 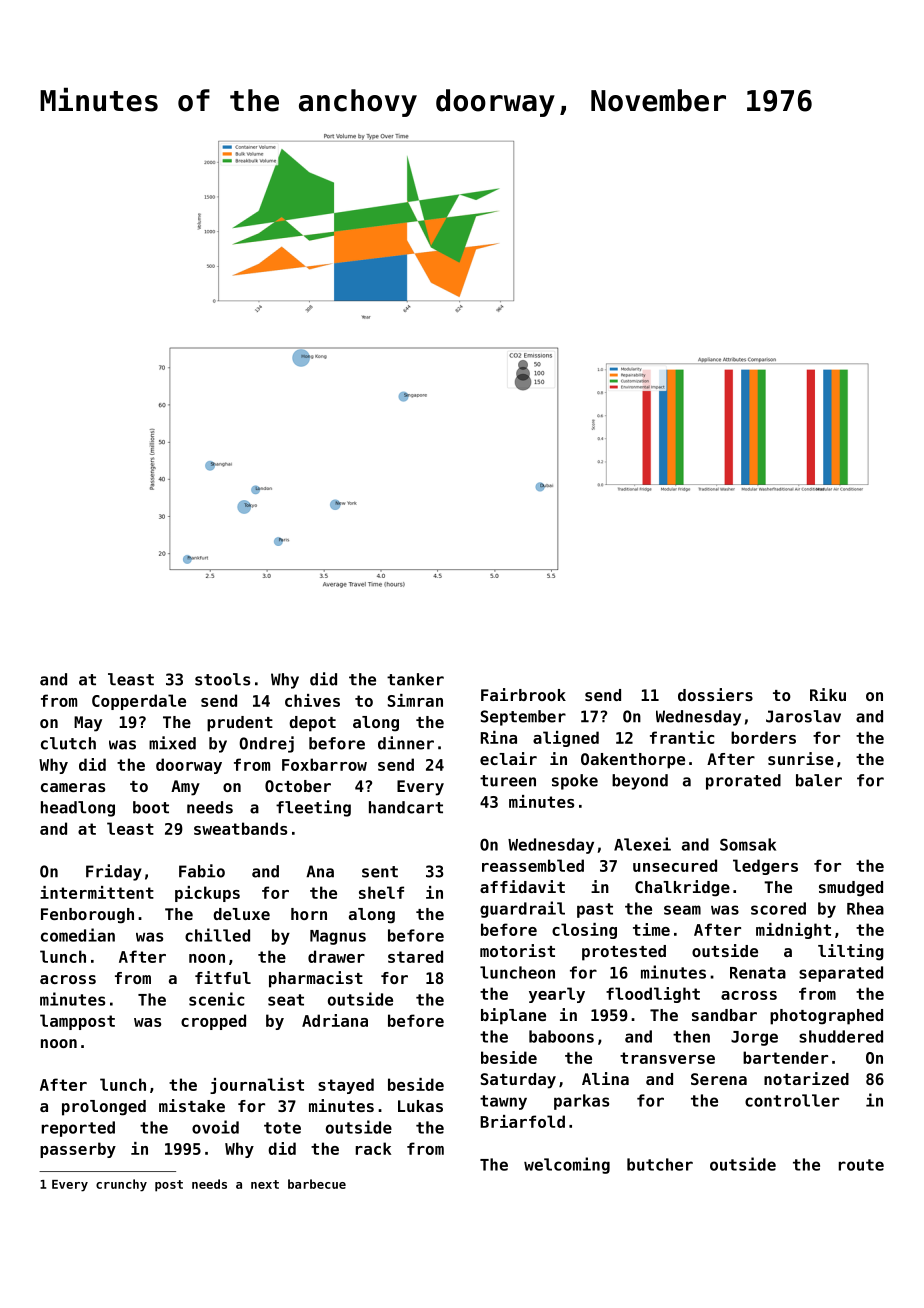 What do you see at coordinates (121, 1185) in the screenshot?
I see `crunchy` at bounding box center [121, 1185].
